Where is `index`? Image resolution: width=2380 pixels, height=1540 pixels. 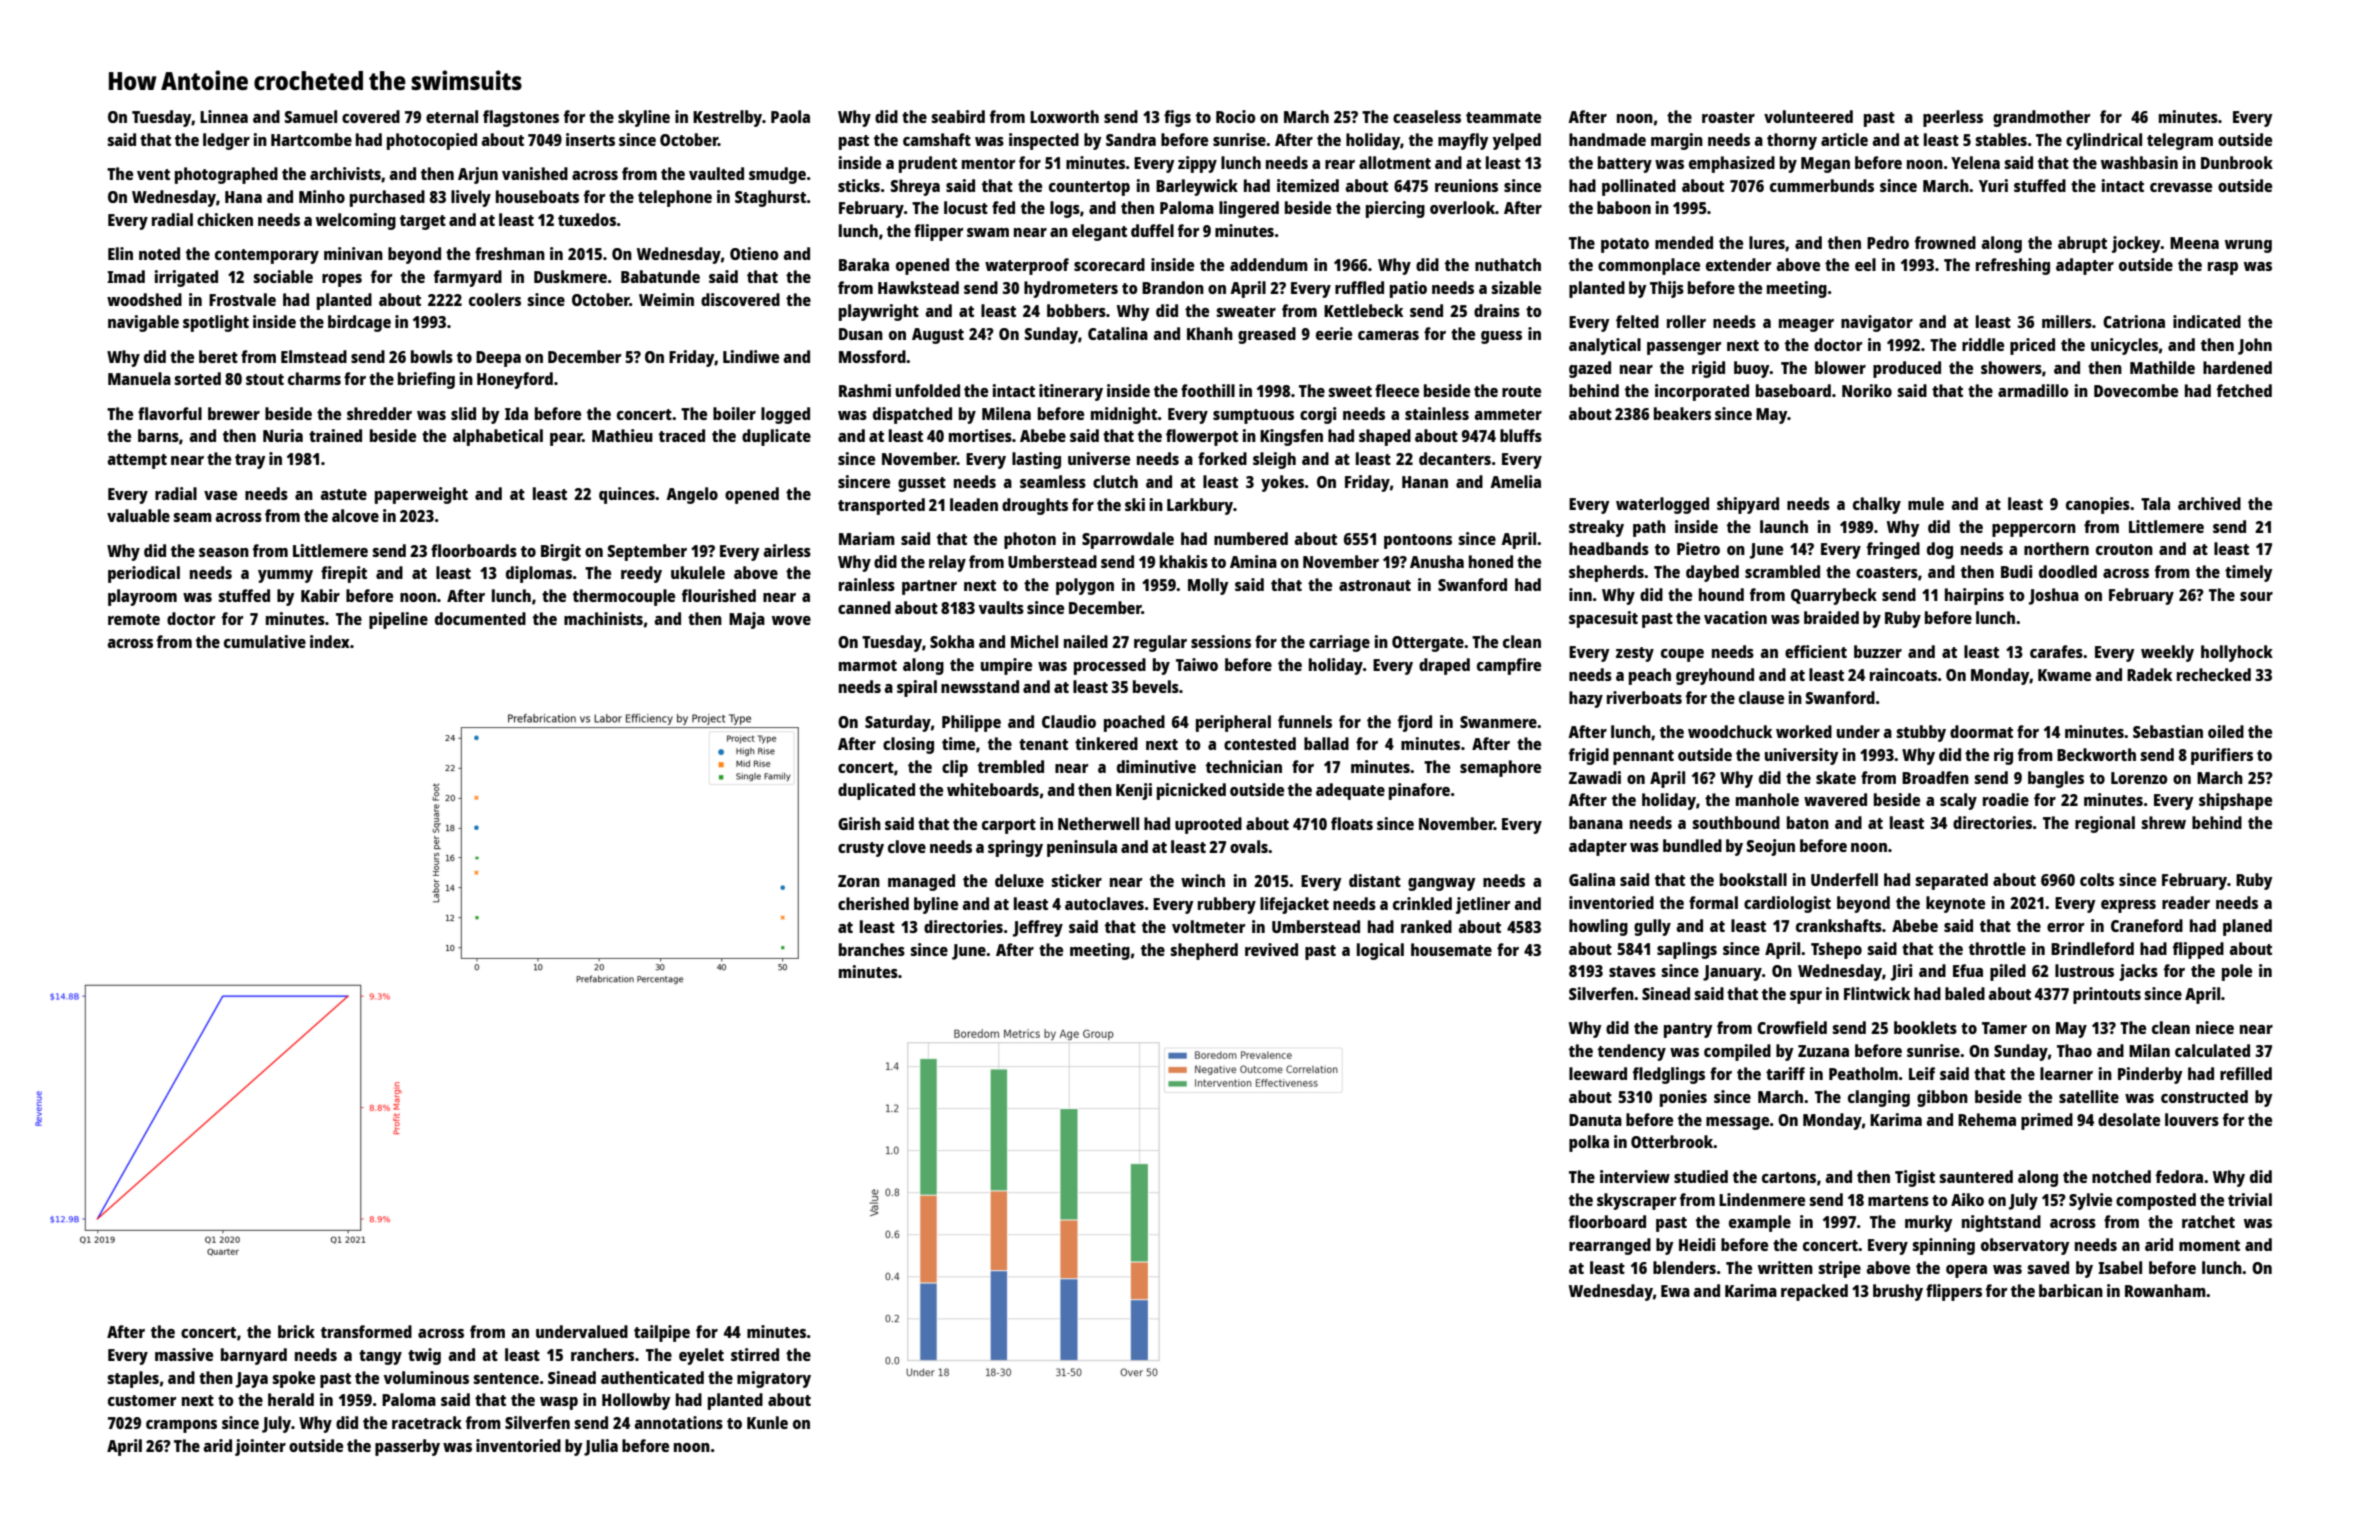 index is located at coordinates (330, 641).
